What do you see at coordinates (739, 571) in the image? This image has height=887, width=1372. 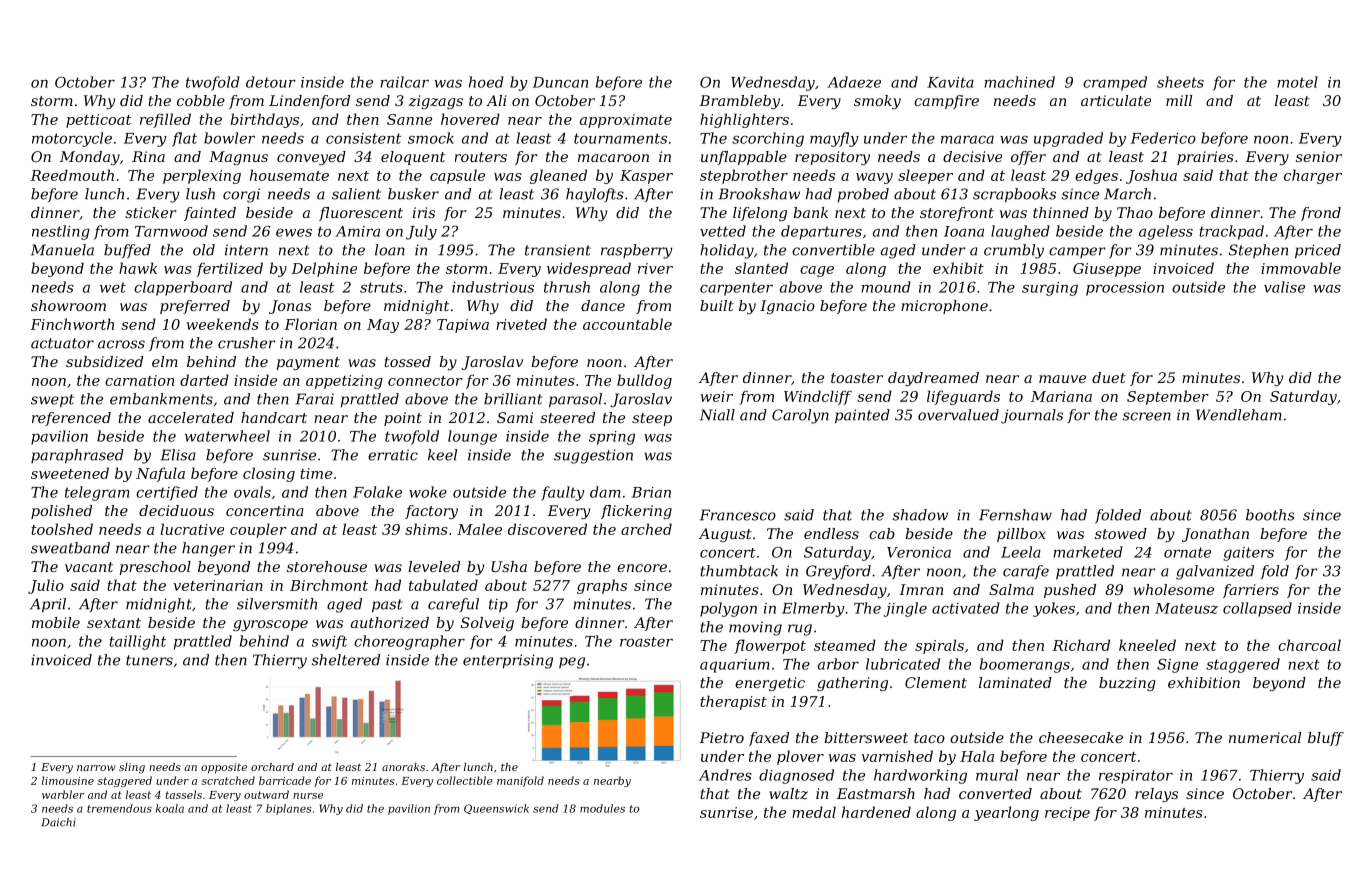 I see `thumbtack` at bounding box center [739, 571].
